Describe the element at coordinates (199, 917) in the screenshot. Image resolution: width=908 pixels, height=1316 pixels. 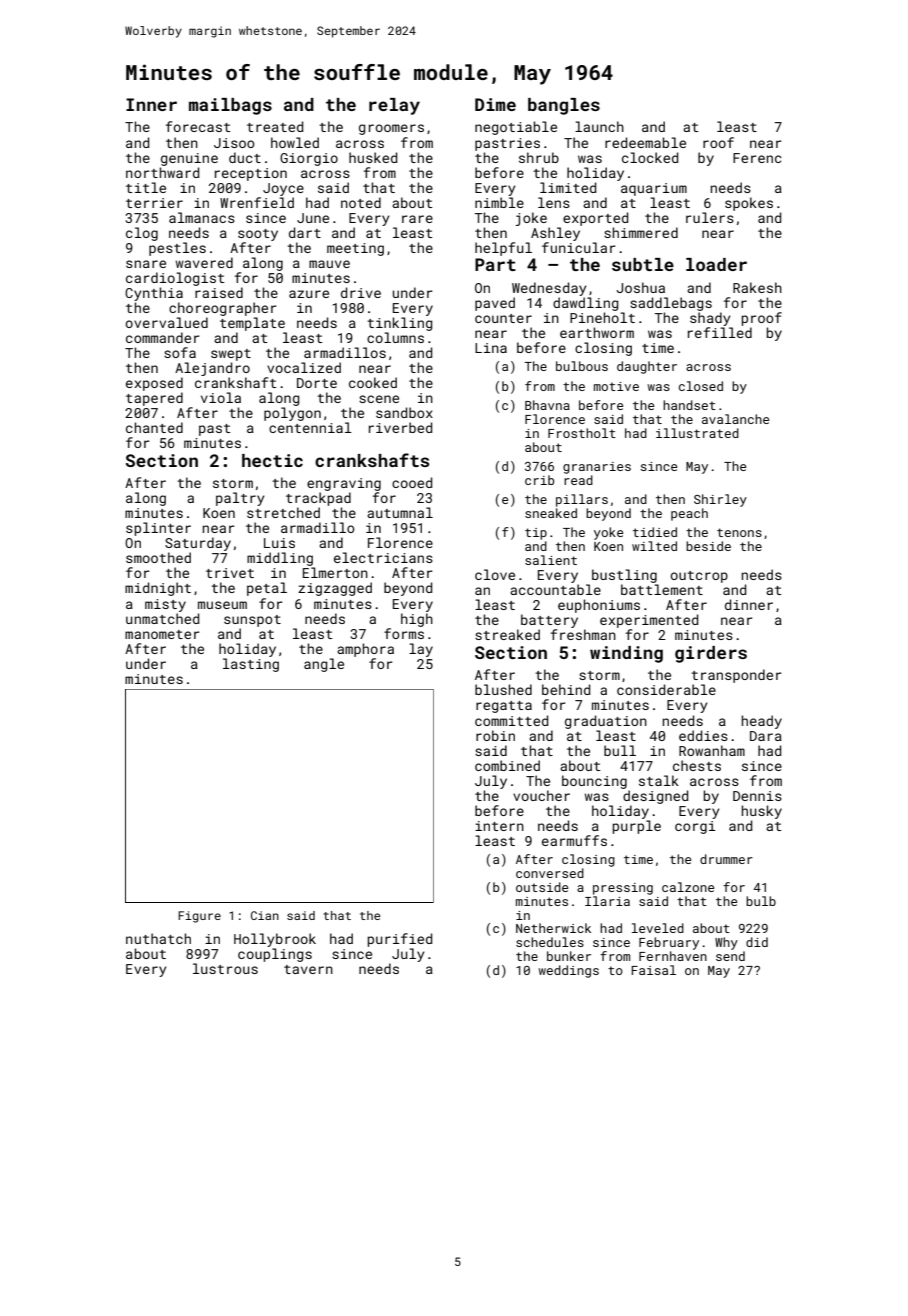
I see `Figure` at that location.
